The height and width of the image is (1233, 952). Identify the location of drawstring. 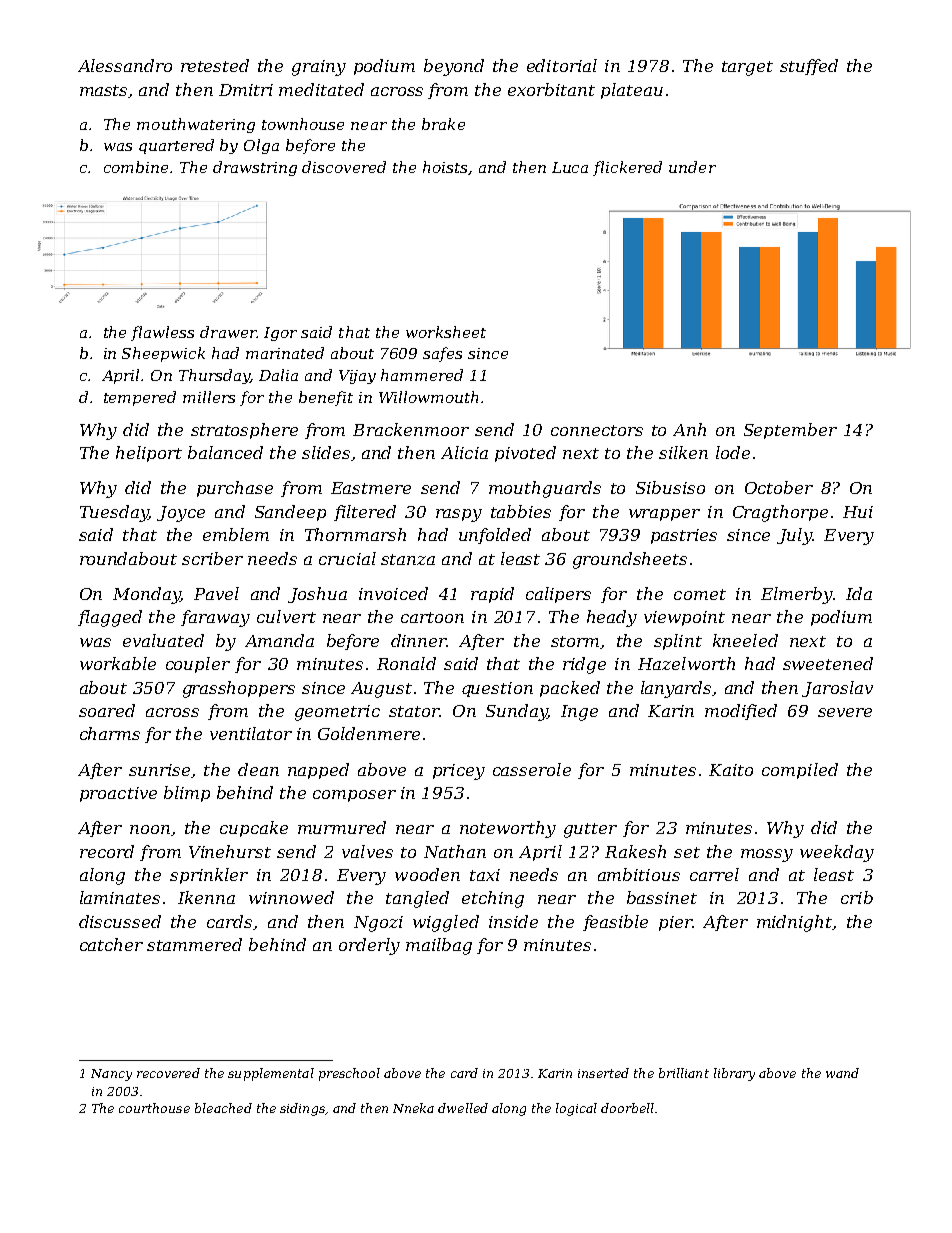
(255, 168).
